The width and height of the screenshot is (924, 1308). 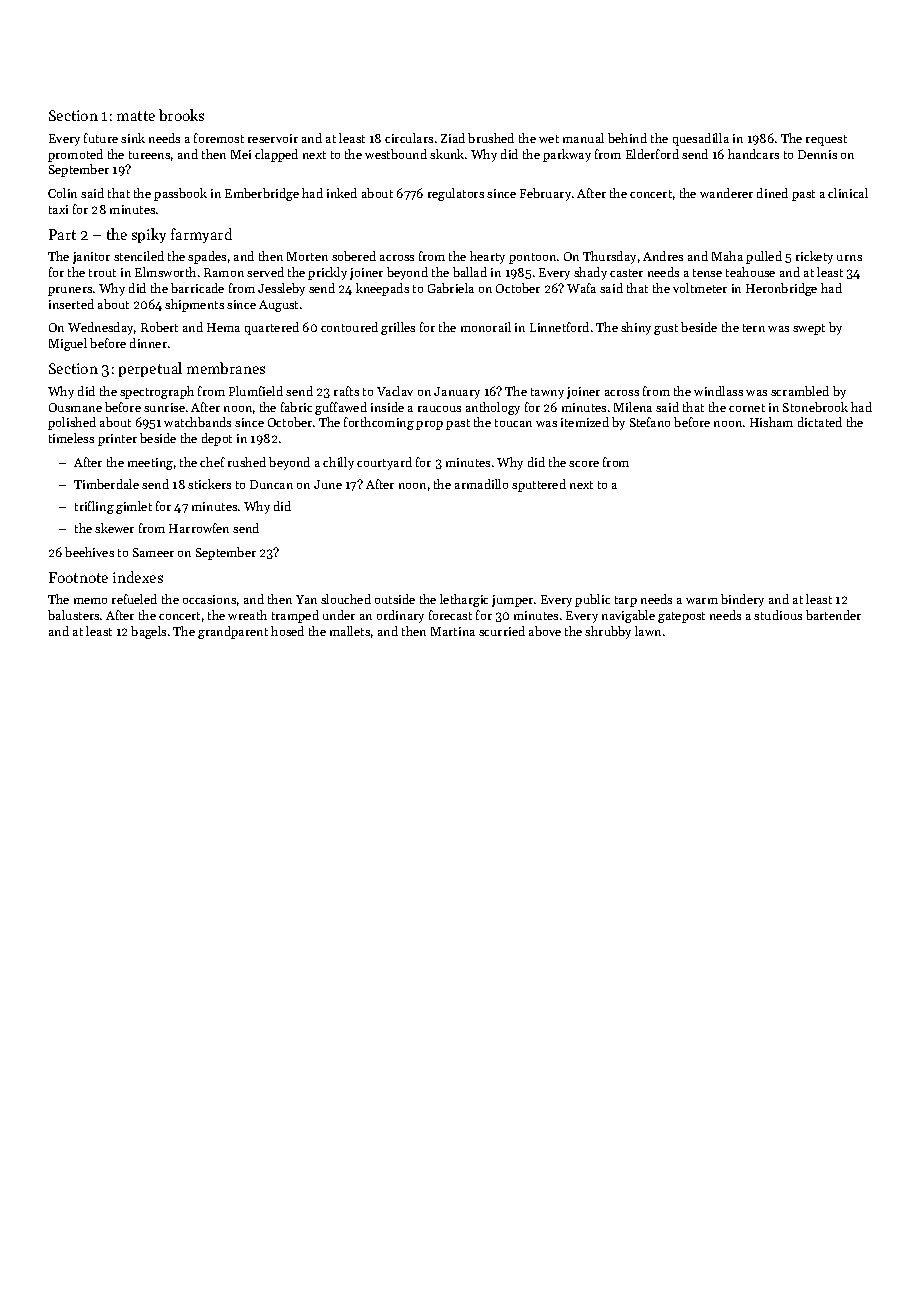 What do you see at coordinates (559, 327) in the screenshot?
I see `Linnetford` at bounding box center [559, 327].
